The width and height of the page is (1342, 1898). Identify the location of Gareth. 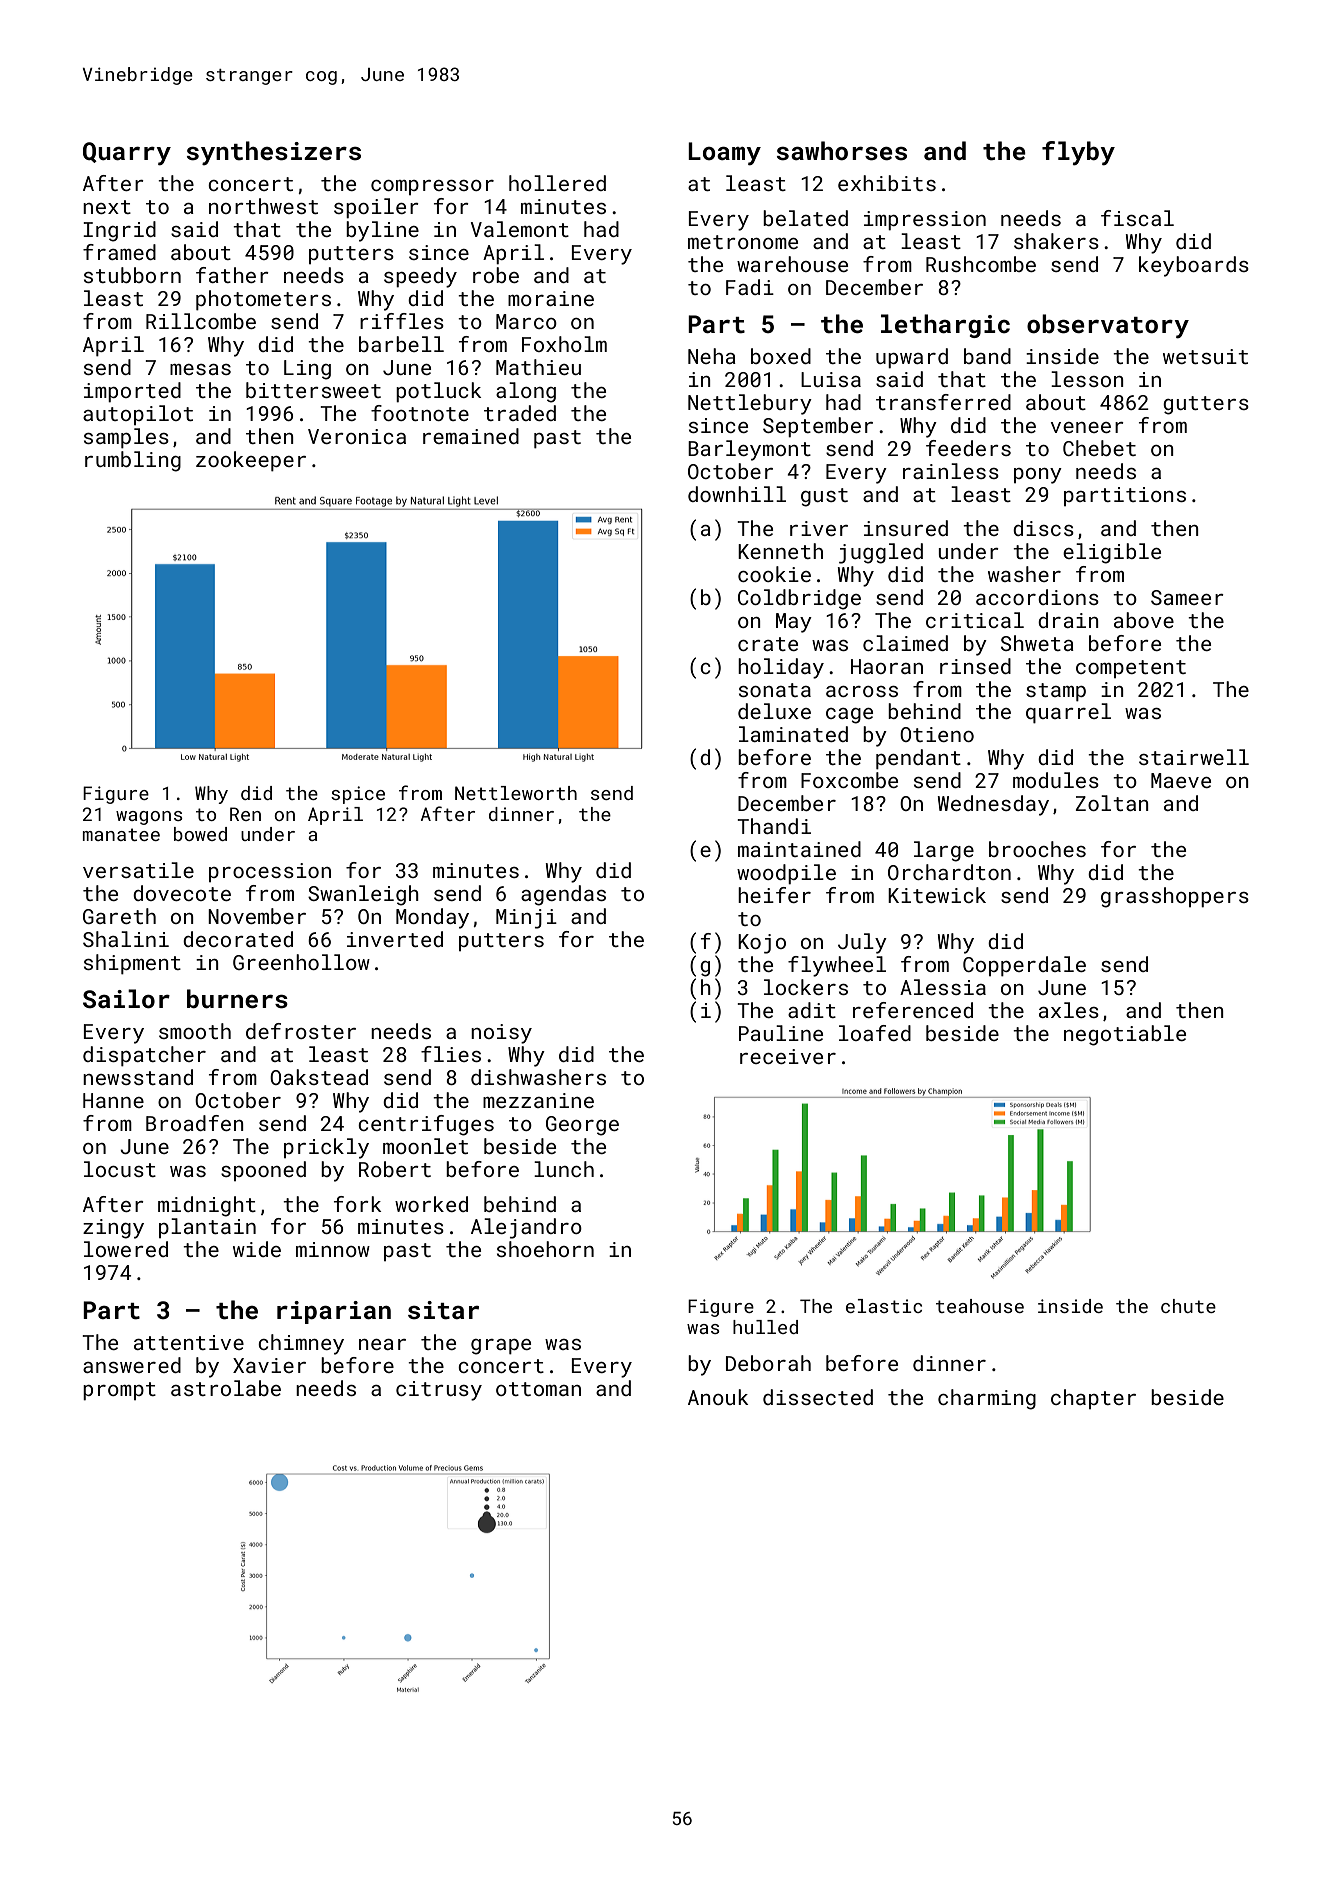
(119, 916).
